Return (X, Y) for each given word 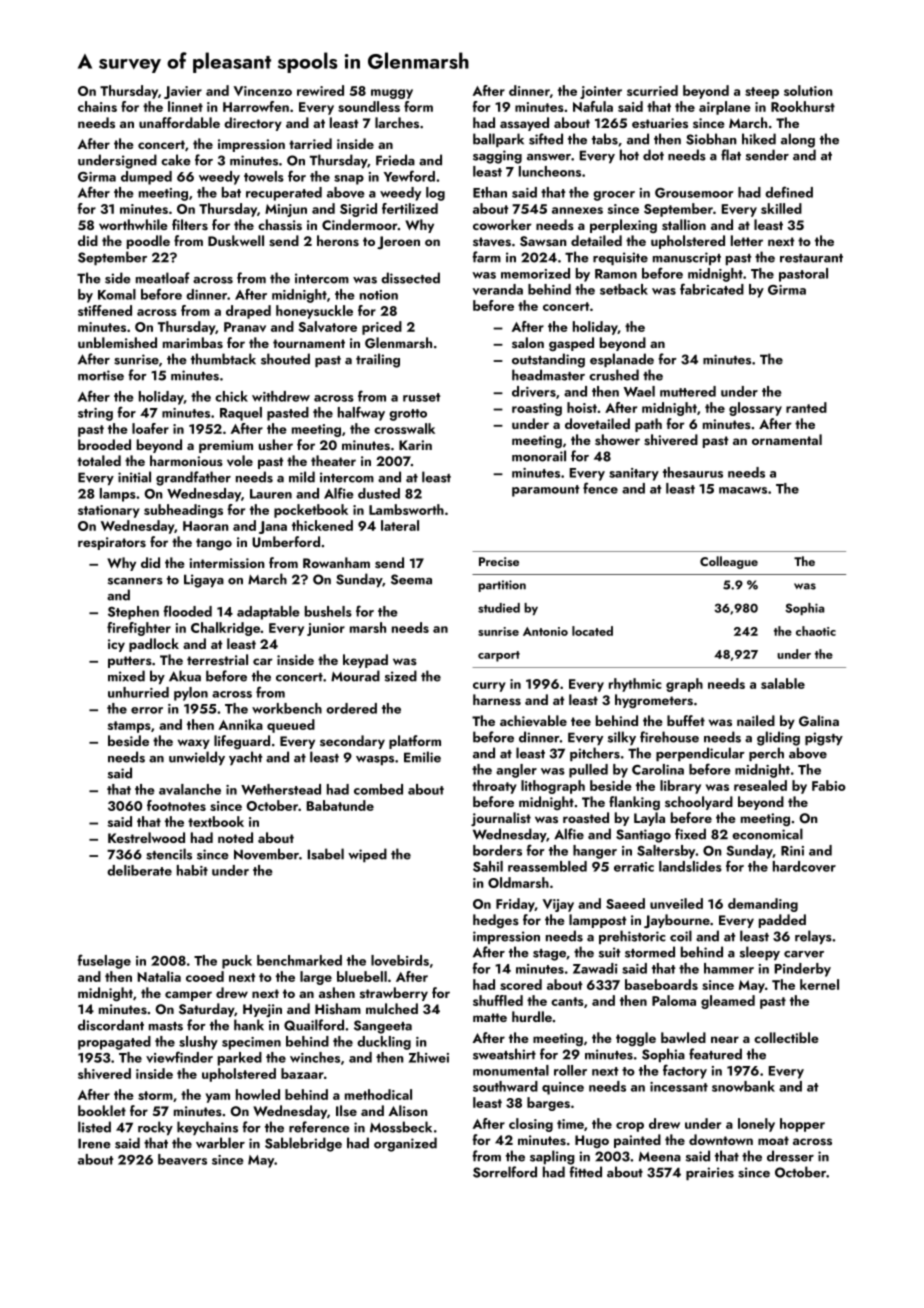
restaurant (811, 258)
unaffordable (179, 122)
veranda (497, 289)
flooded (188, 611)
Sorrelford (505, 1172)
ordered (351, 708)
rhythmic (635, 685)
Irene (94, 1143)
